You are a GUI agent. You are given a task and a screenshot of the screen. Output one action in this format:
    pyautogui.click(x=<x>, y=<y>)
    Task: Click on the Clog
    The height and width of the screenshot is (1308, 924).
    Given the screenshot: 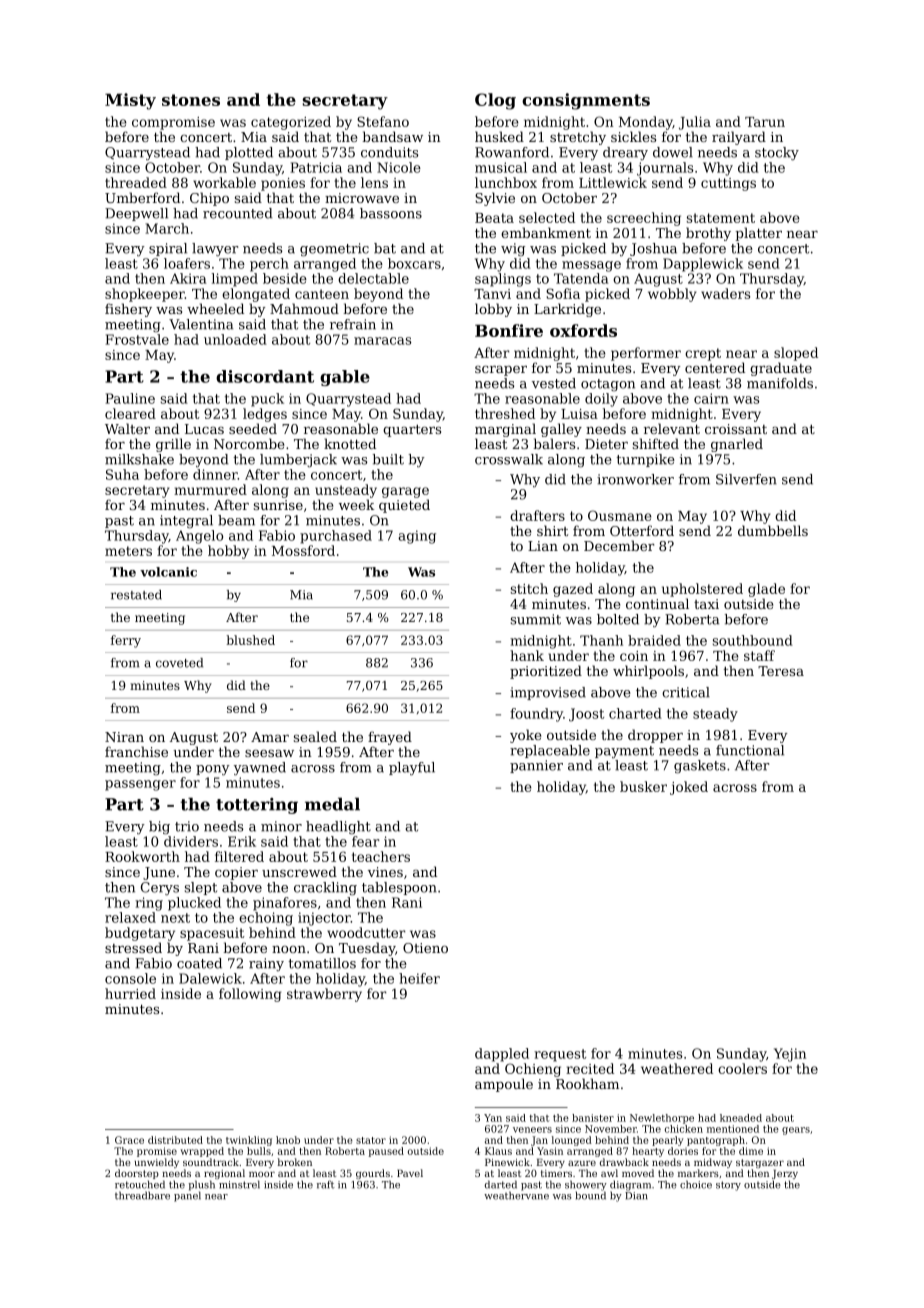 What is the action you would take?
    pyautogui.click(x=495, y=101)
